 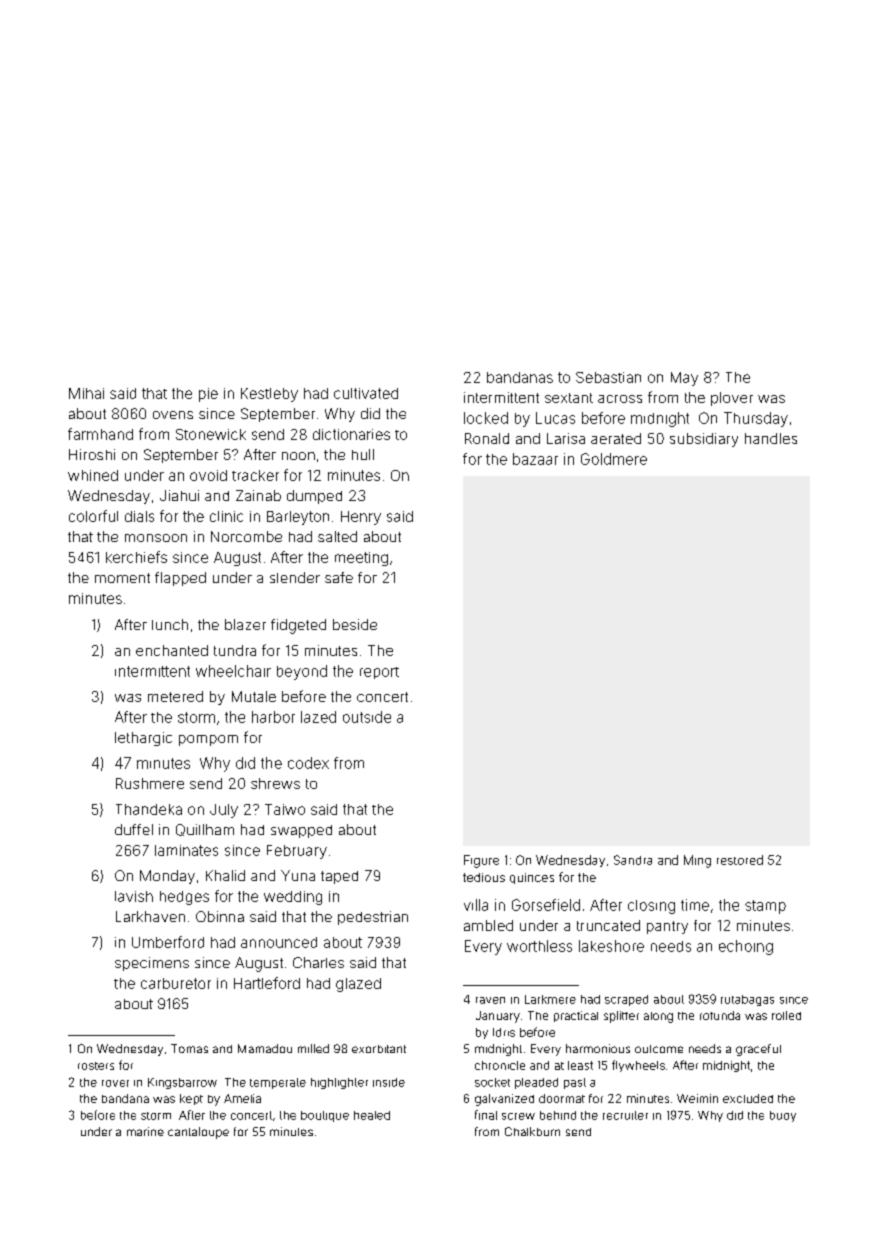 What do you see at coordinates (180, 579) in the image?
I see `flapped` at bounding box center [180, 579].
